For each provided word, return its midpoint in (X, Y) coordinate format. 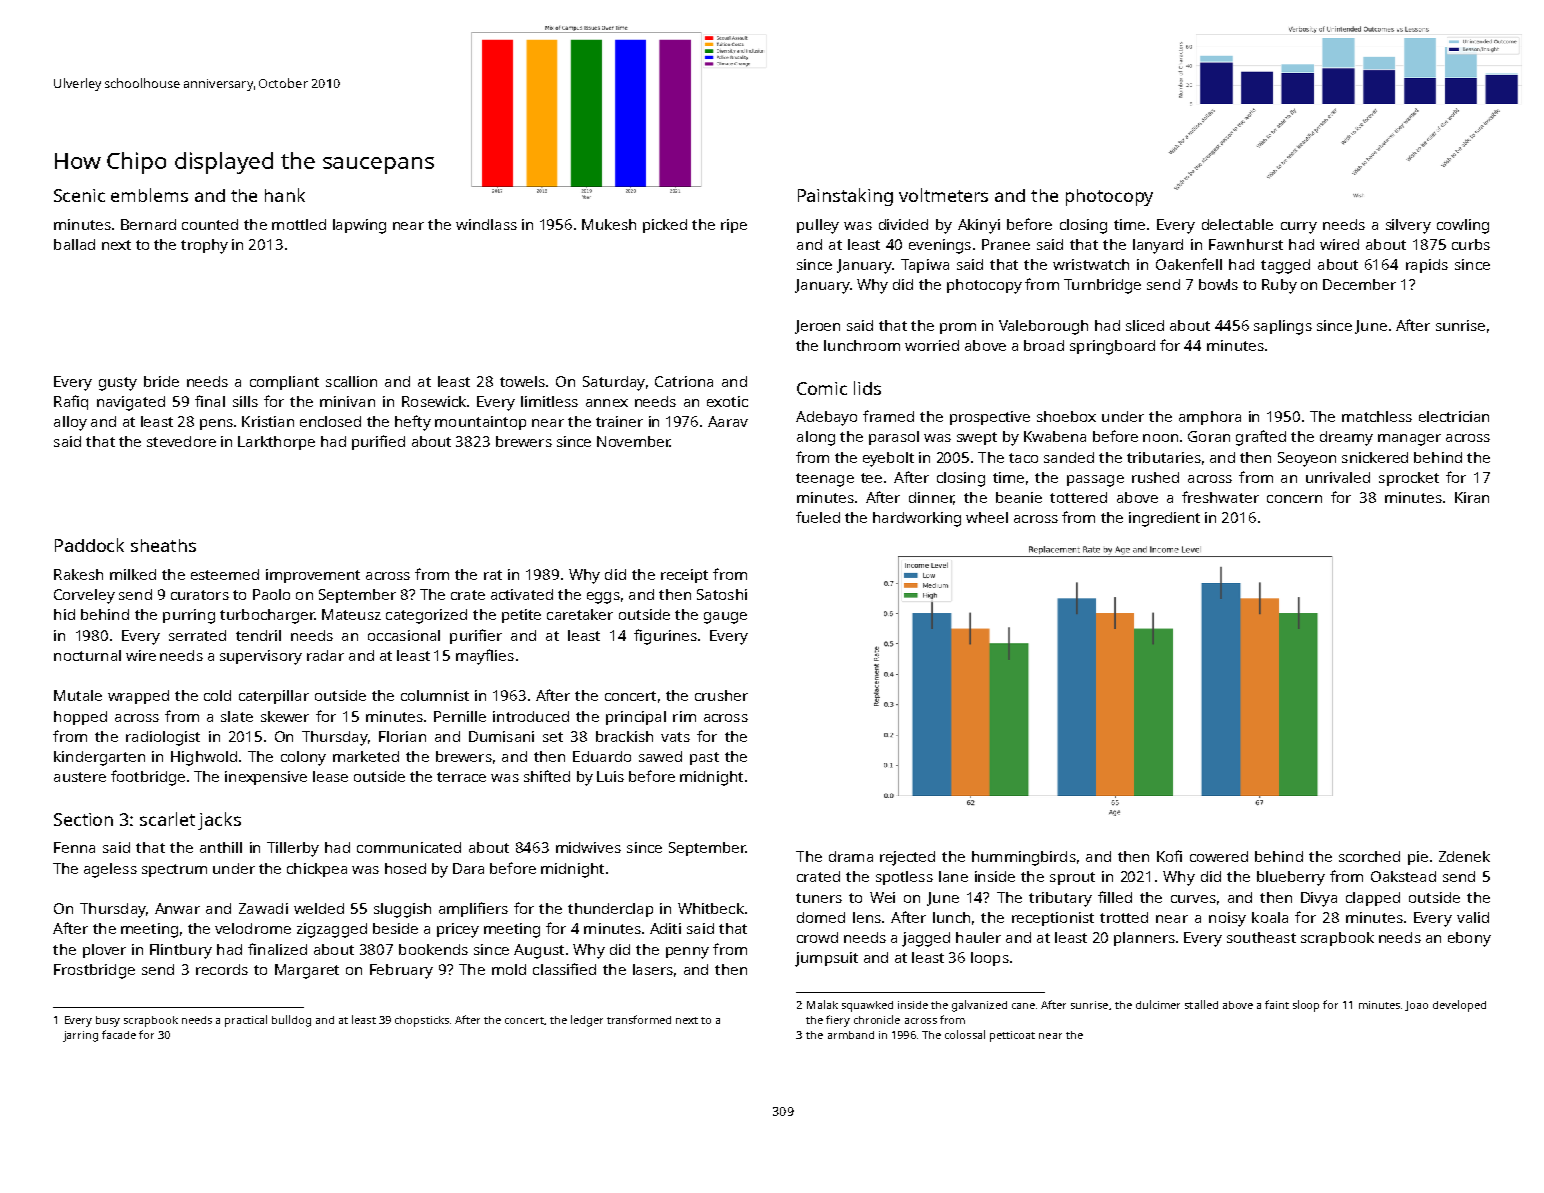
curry (1299, 228)
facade (119, 1034)
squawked (867, 1006)
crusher (721, 695)
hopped (80, 718)
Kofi (1169, 856)
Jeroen (817, 327)
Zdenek (1464, 856)
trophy (204, 246)
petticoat (1012, 1036)
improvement (313, 576)
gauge (725, 618)
